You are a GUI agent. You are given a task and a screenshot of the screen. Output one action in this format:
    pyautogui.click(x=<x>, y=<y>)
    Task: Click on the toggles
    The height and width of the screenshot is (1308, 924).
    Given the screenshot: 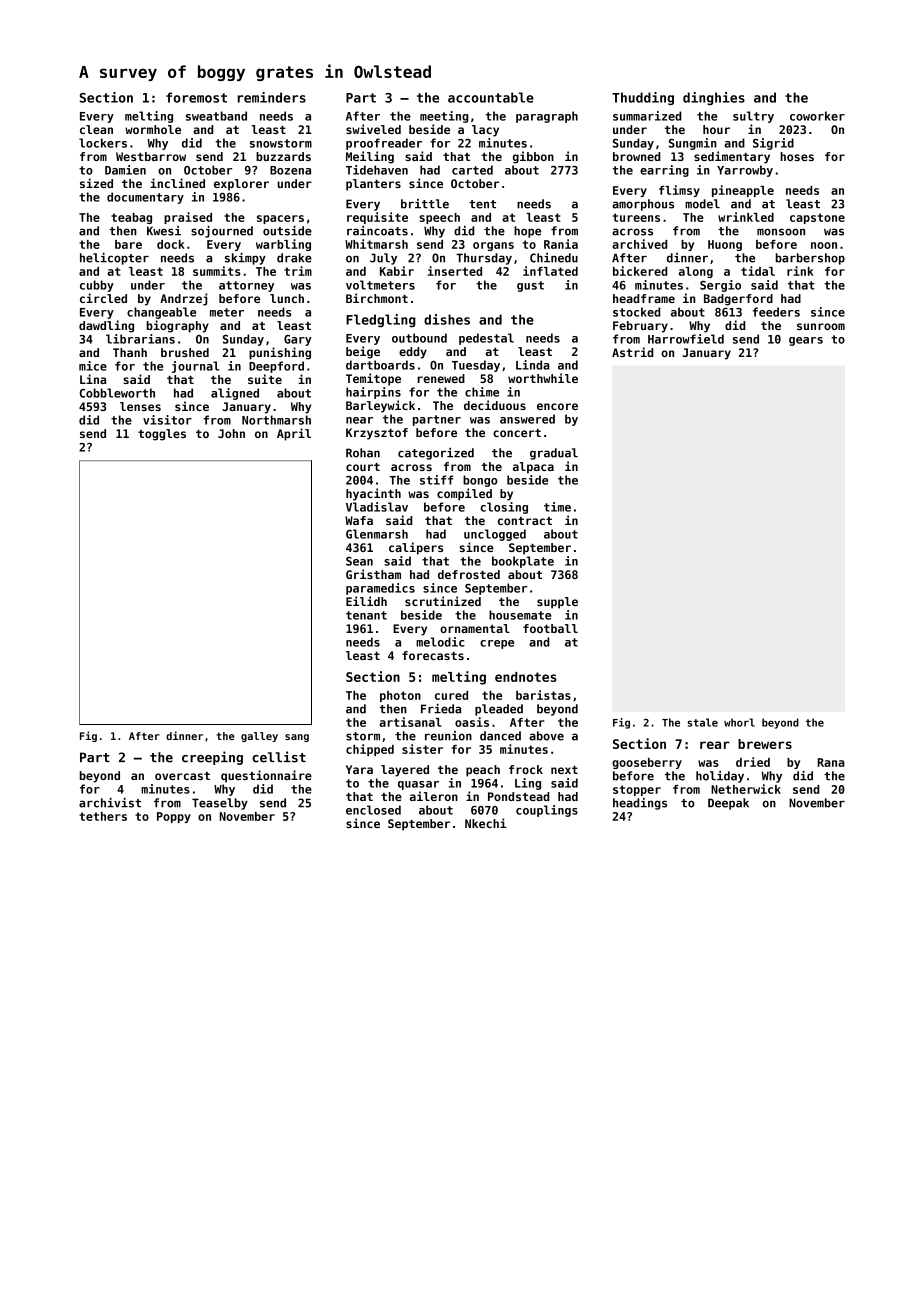 What is the action you would take?
    pyautogui.click(x=162, y=435)
